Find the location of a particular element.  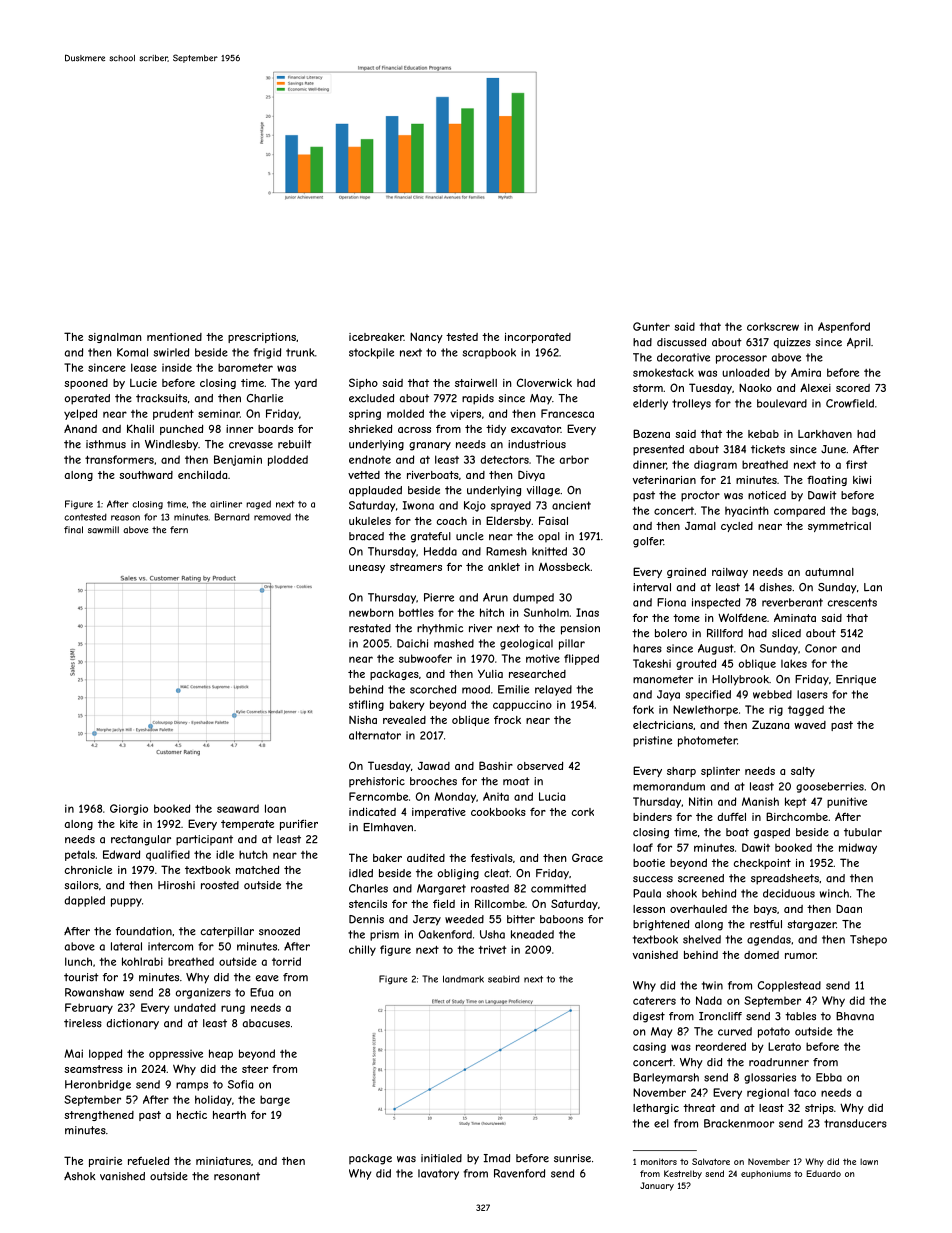

euphoniums is located at coordinates (766, 1174).
